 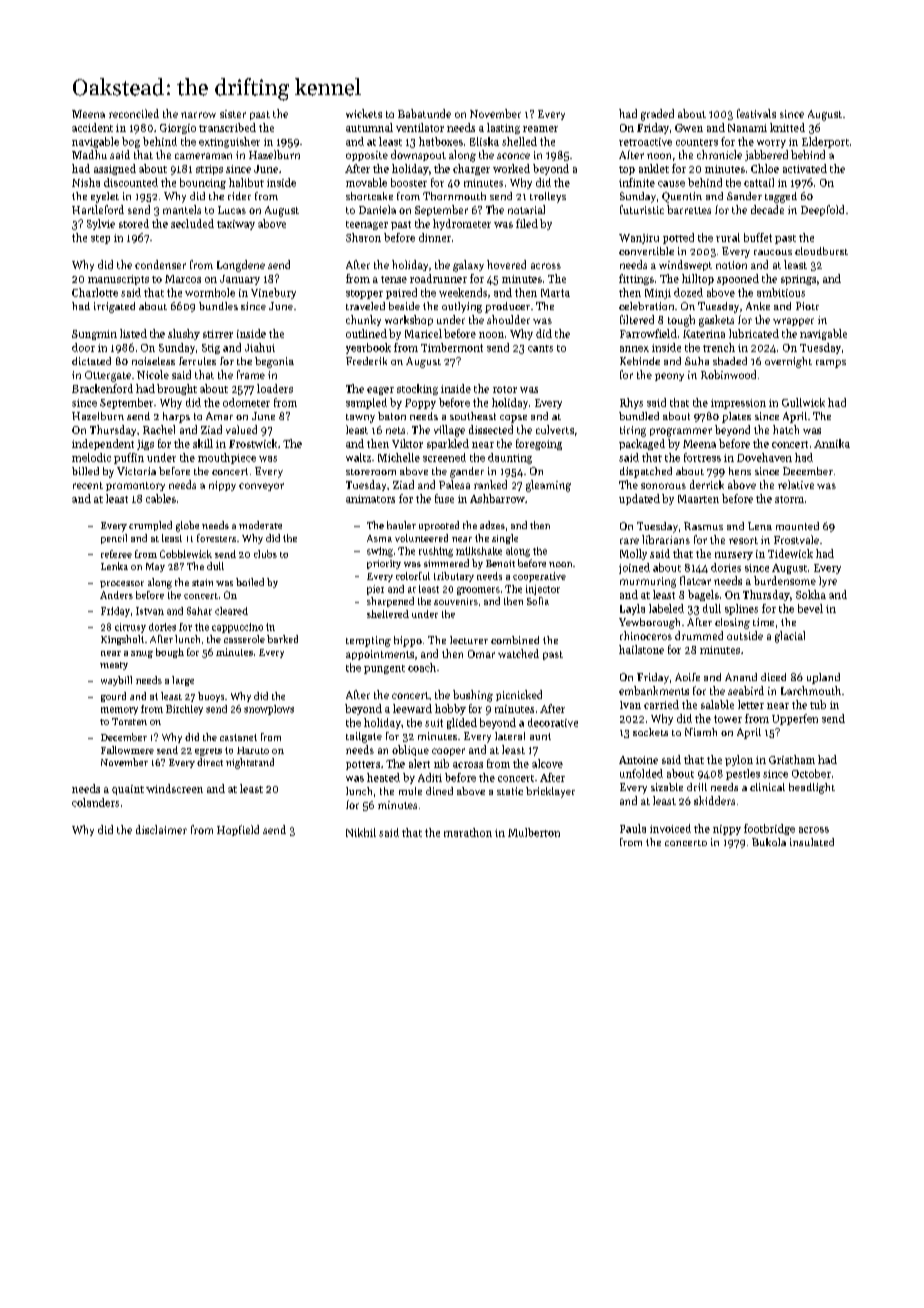 I want to click on gaskets, so click(x=716, y=321).
